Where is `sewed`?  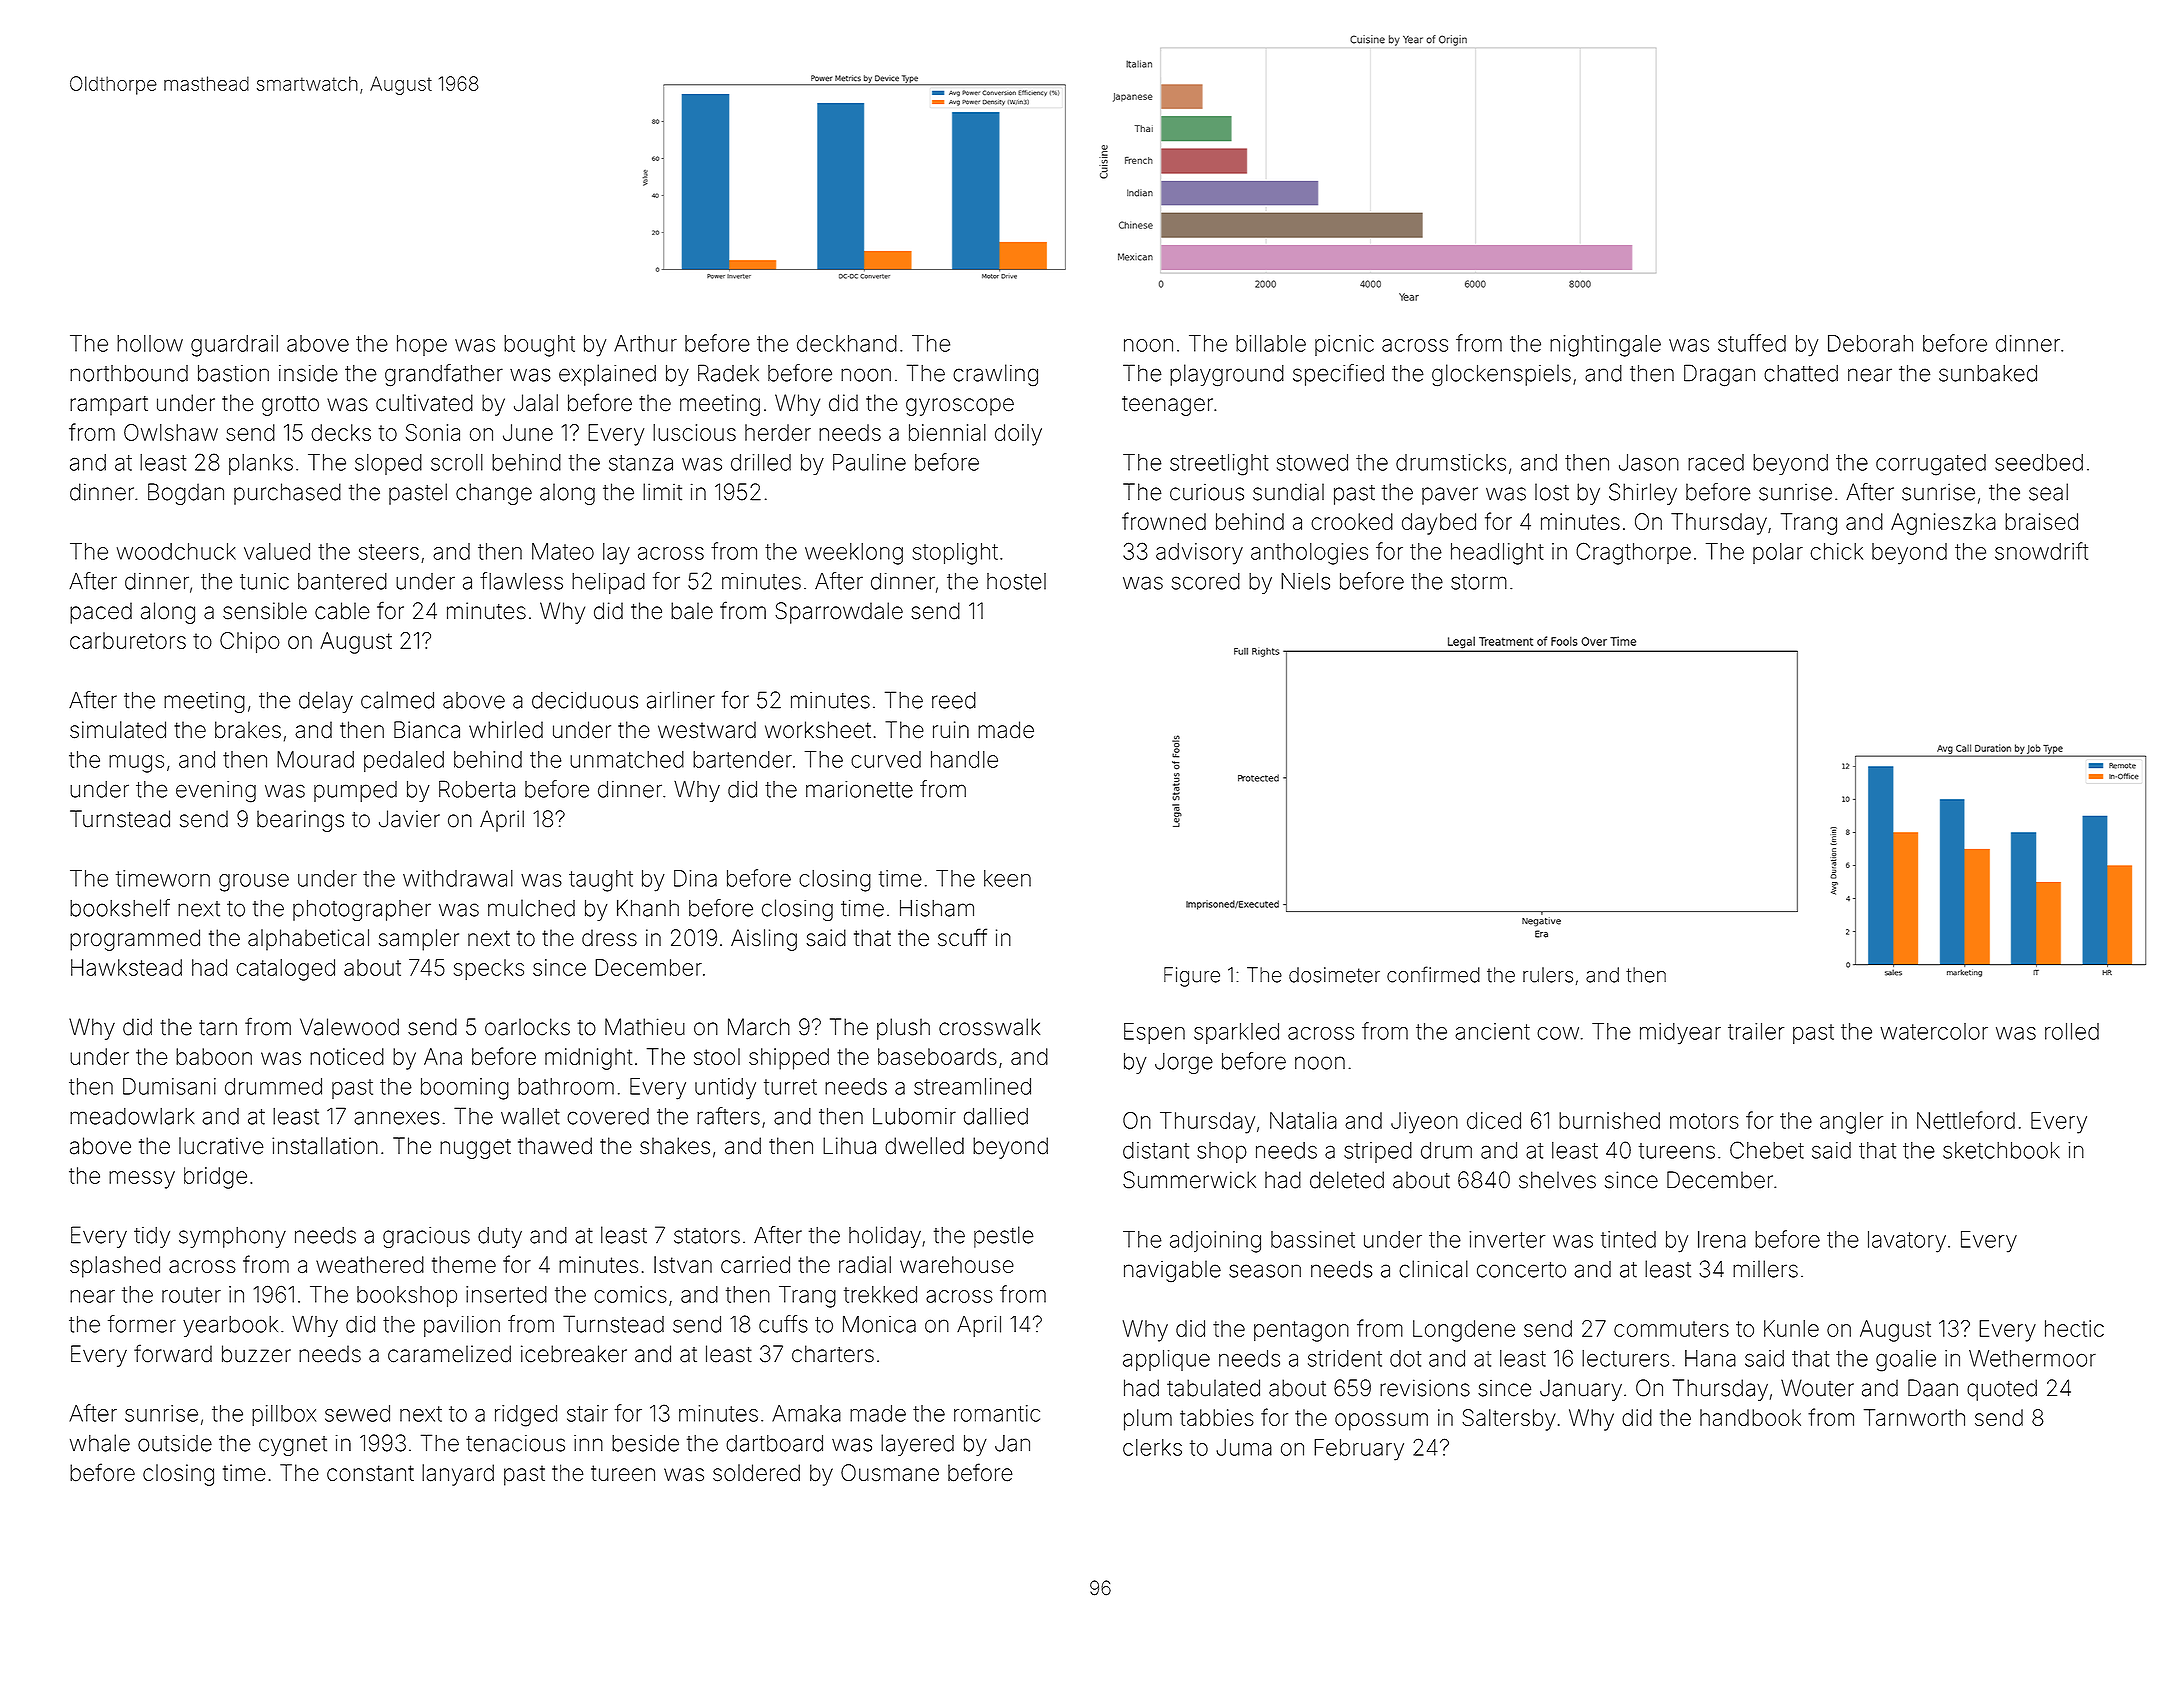
sewed is located at coordinates (357, 1413).
